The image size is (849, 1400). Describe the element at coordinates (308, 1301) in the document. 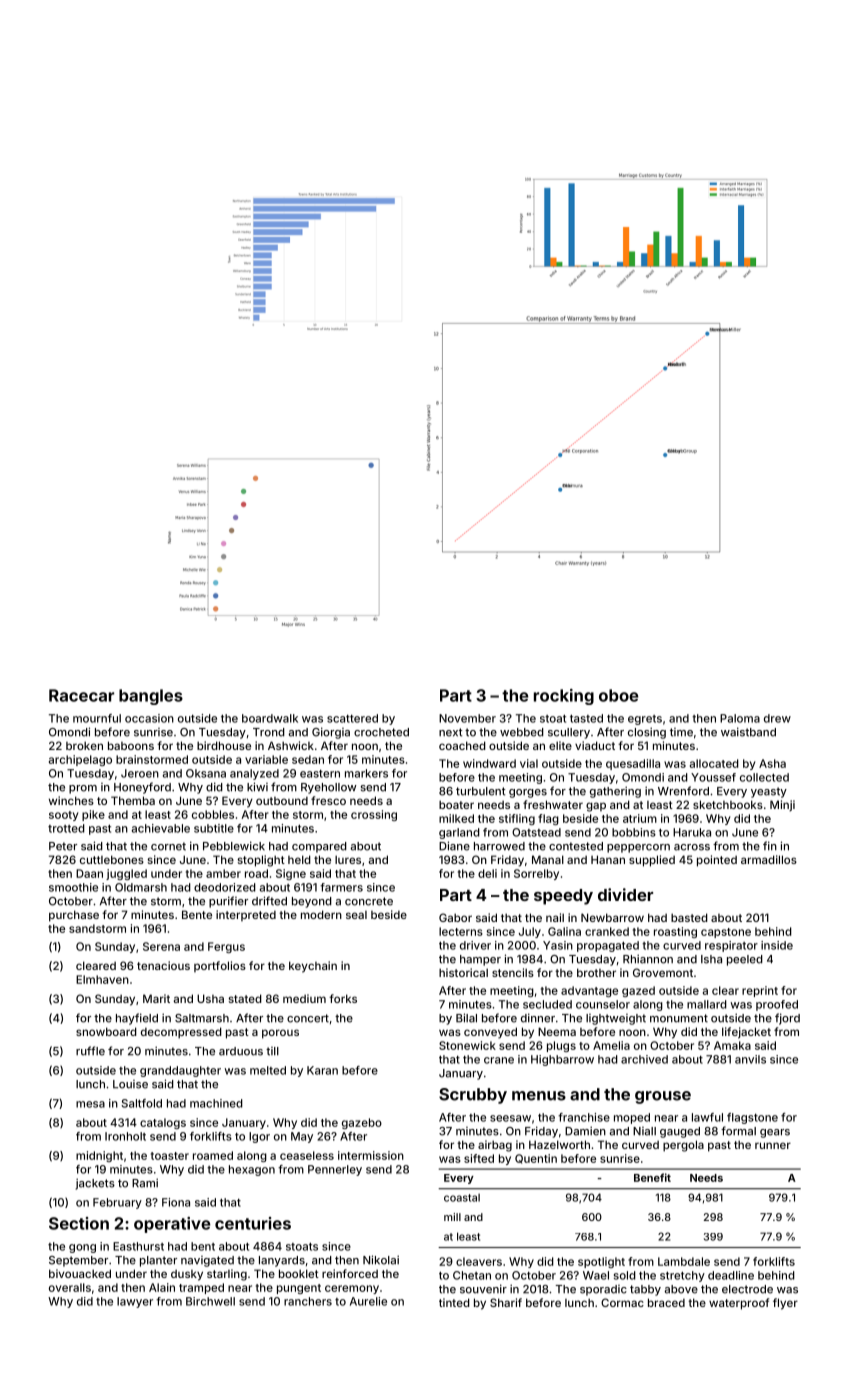

I see `ranchers` at that location.
